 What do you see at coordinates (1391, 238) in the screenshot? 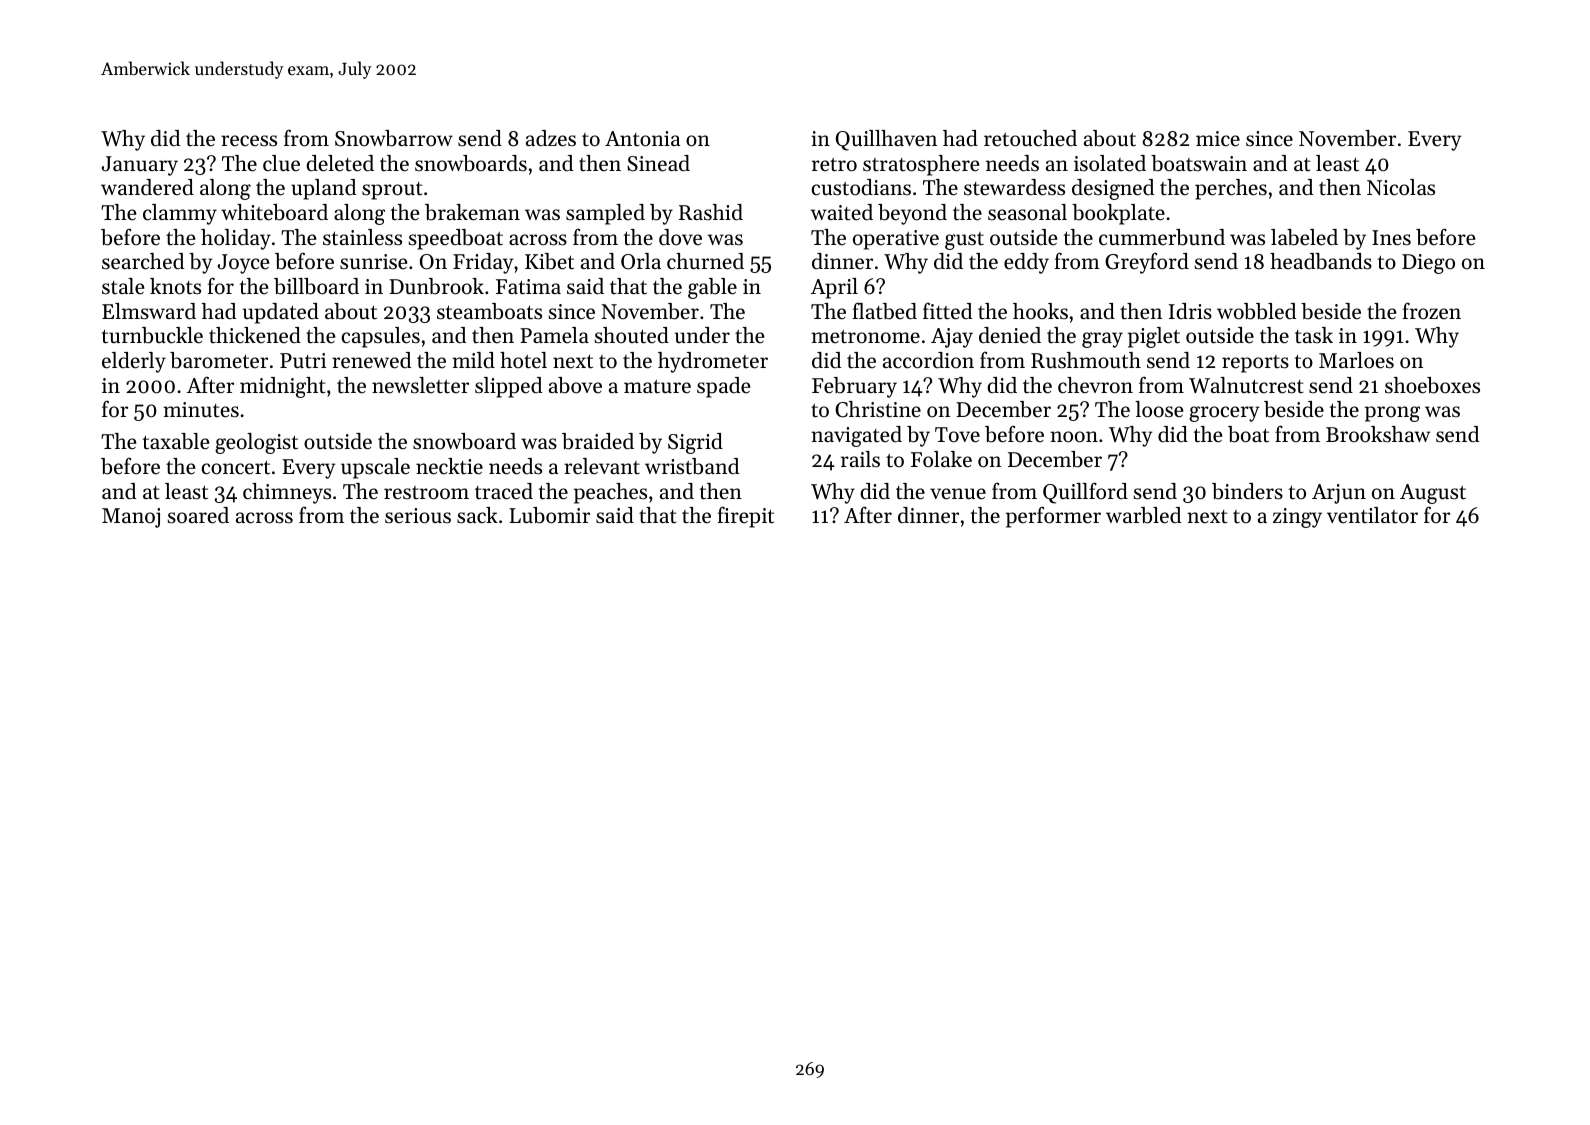
I see `Ines` at bounding box center [1391, 238].
